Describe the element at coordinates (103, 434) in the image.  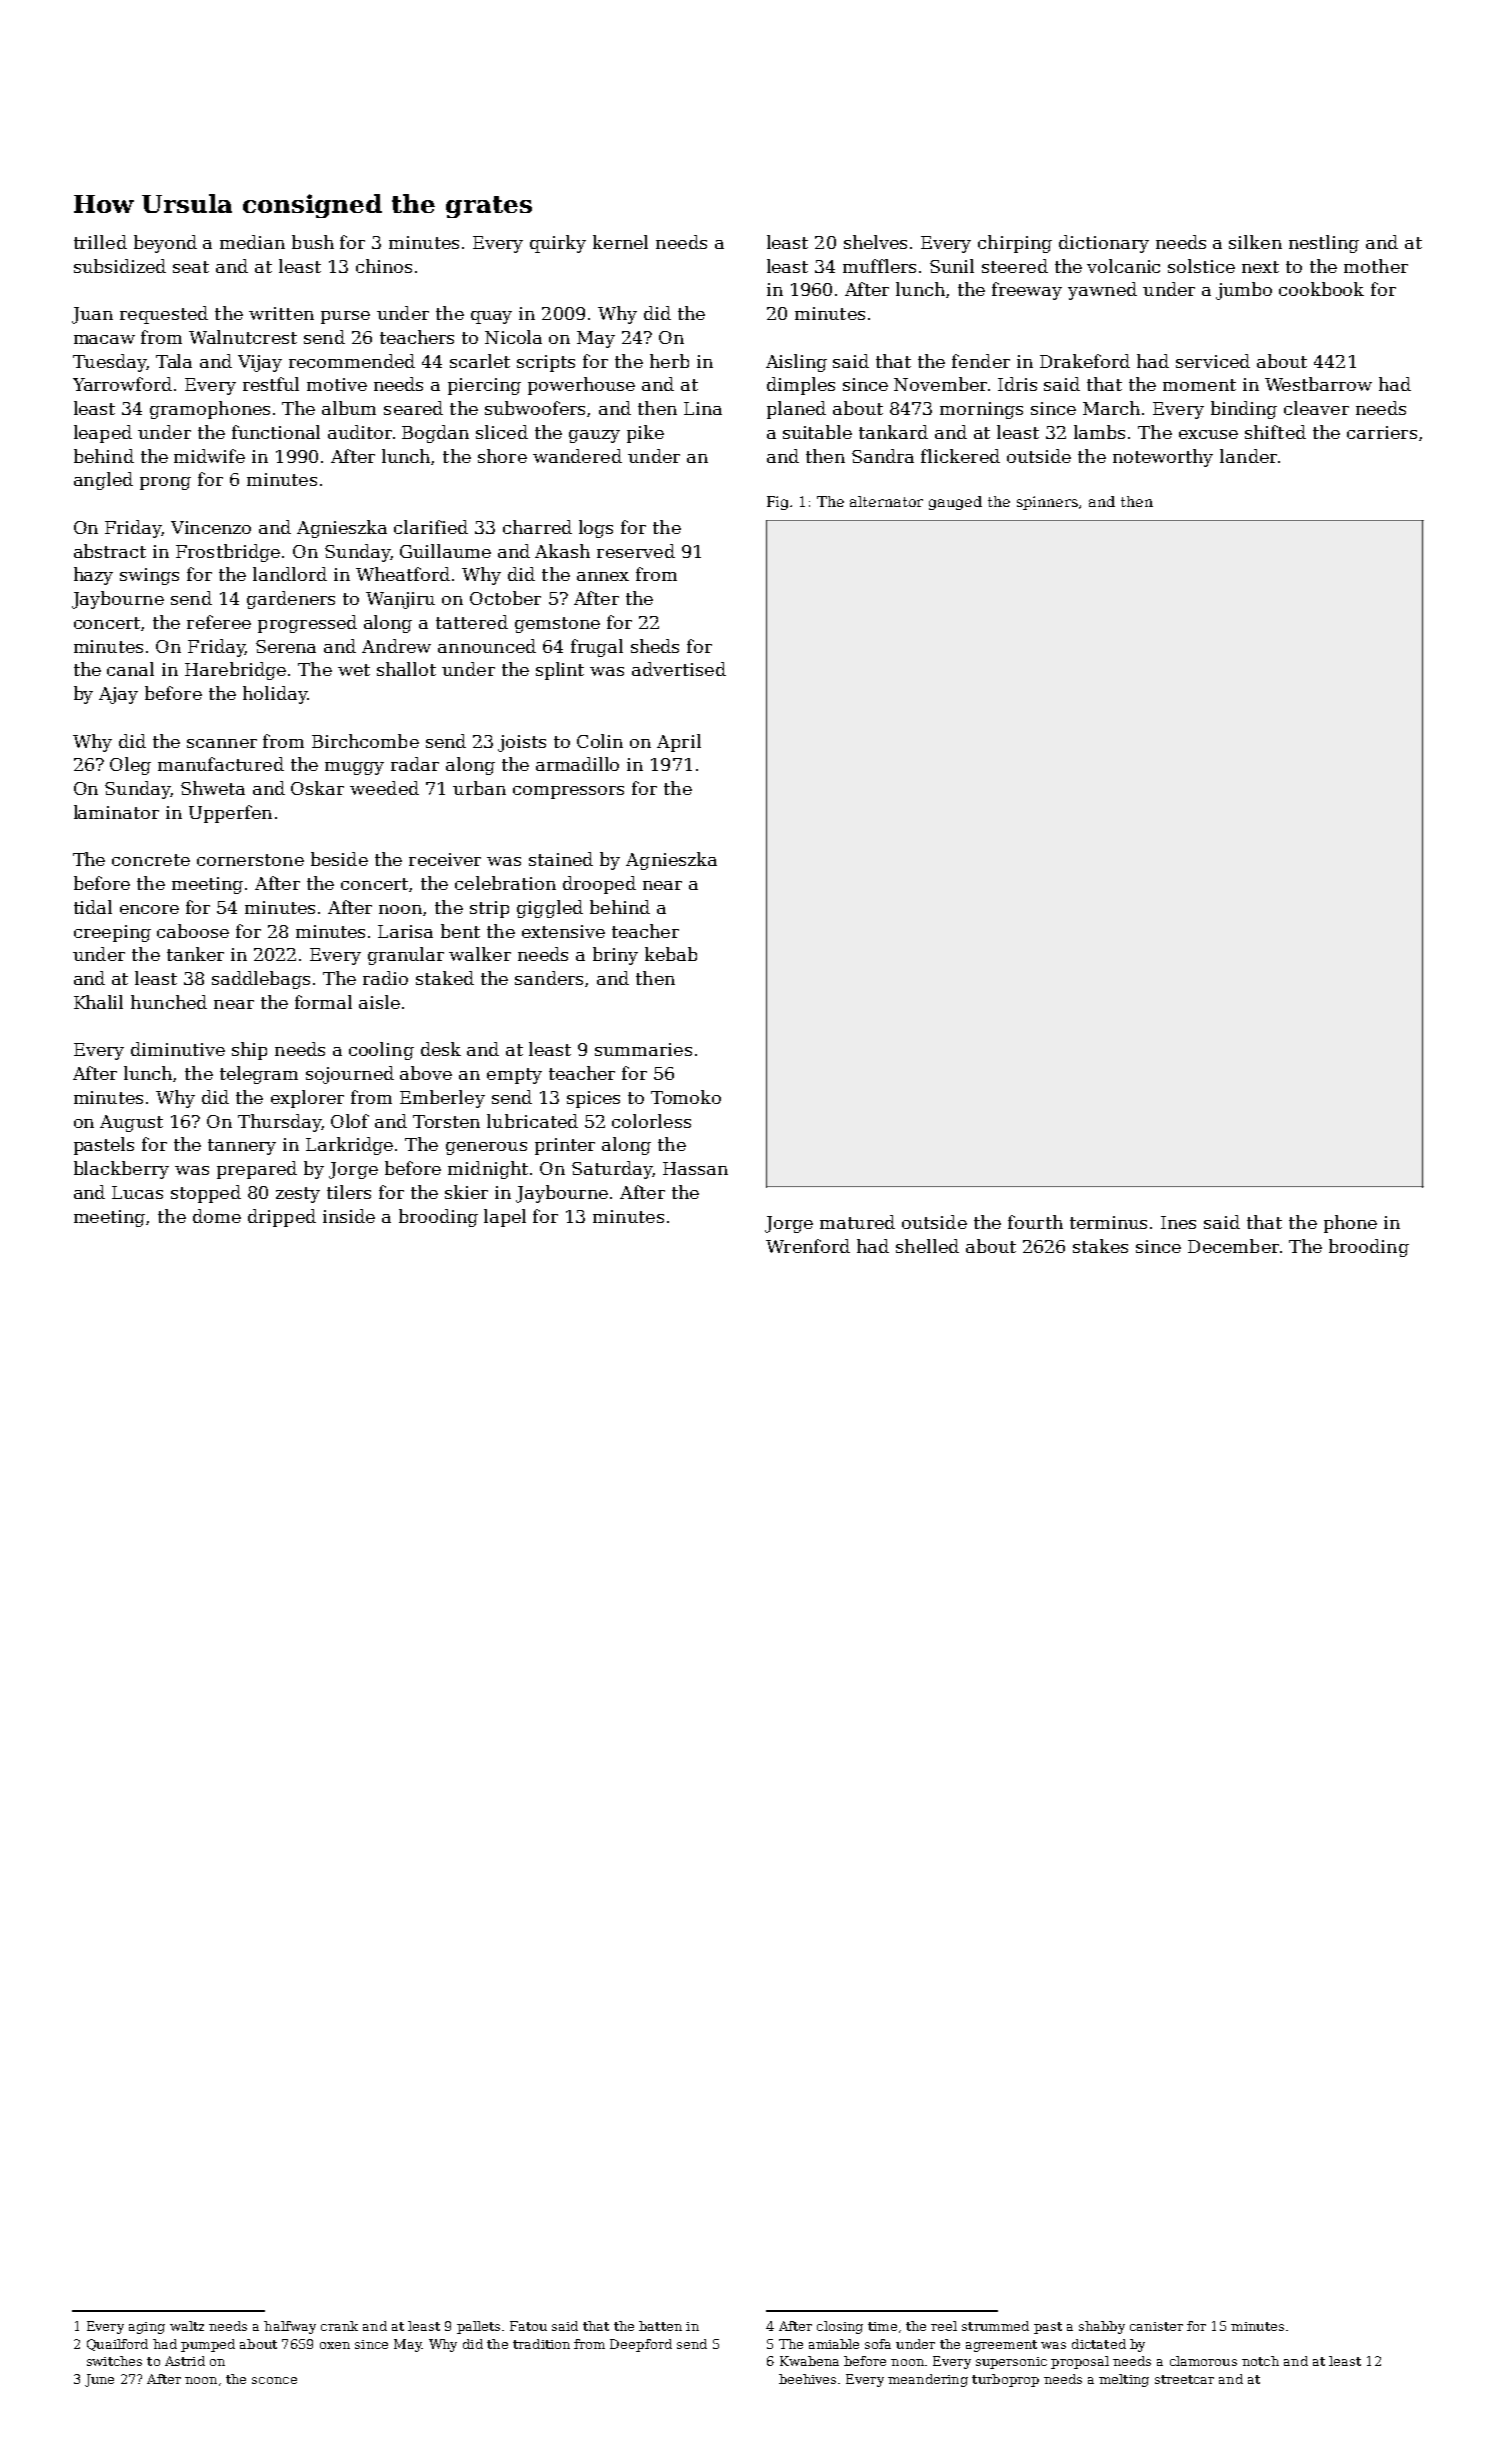
I see `leaped` at that location.
